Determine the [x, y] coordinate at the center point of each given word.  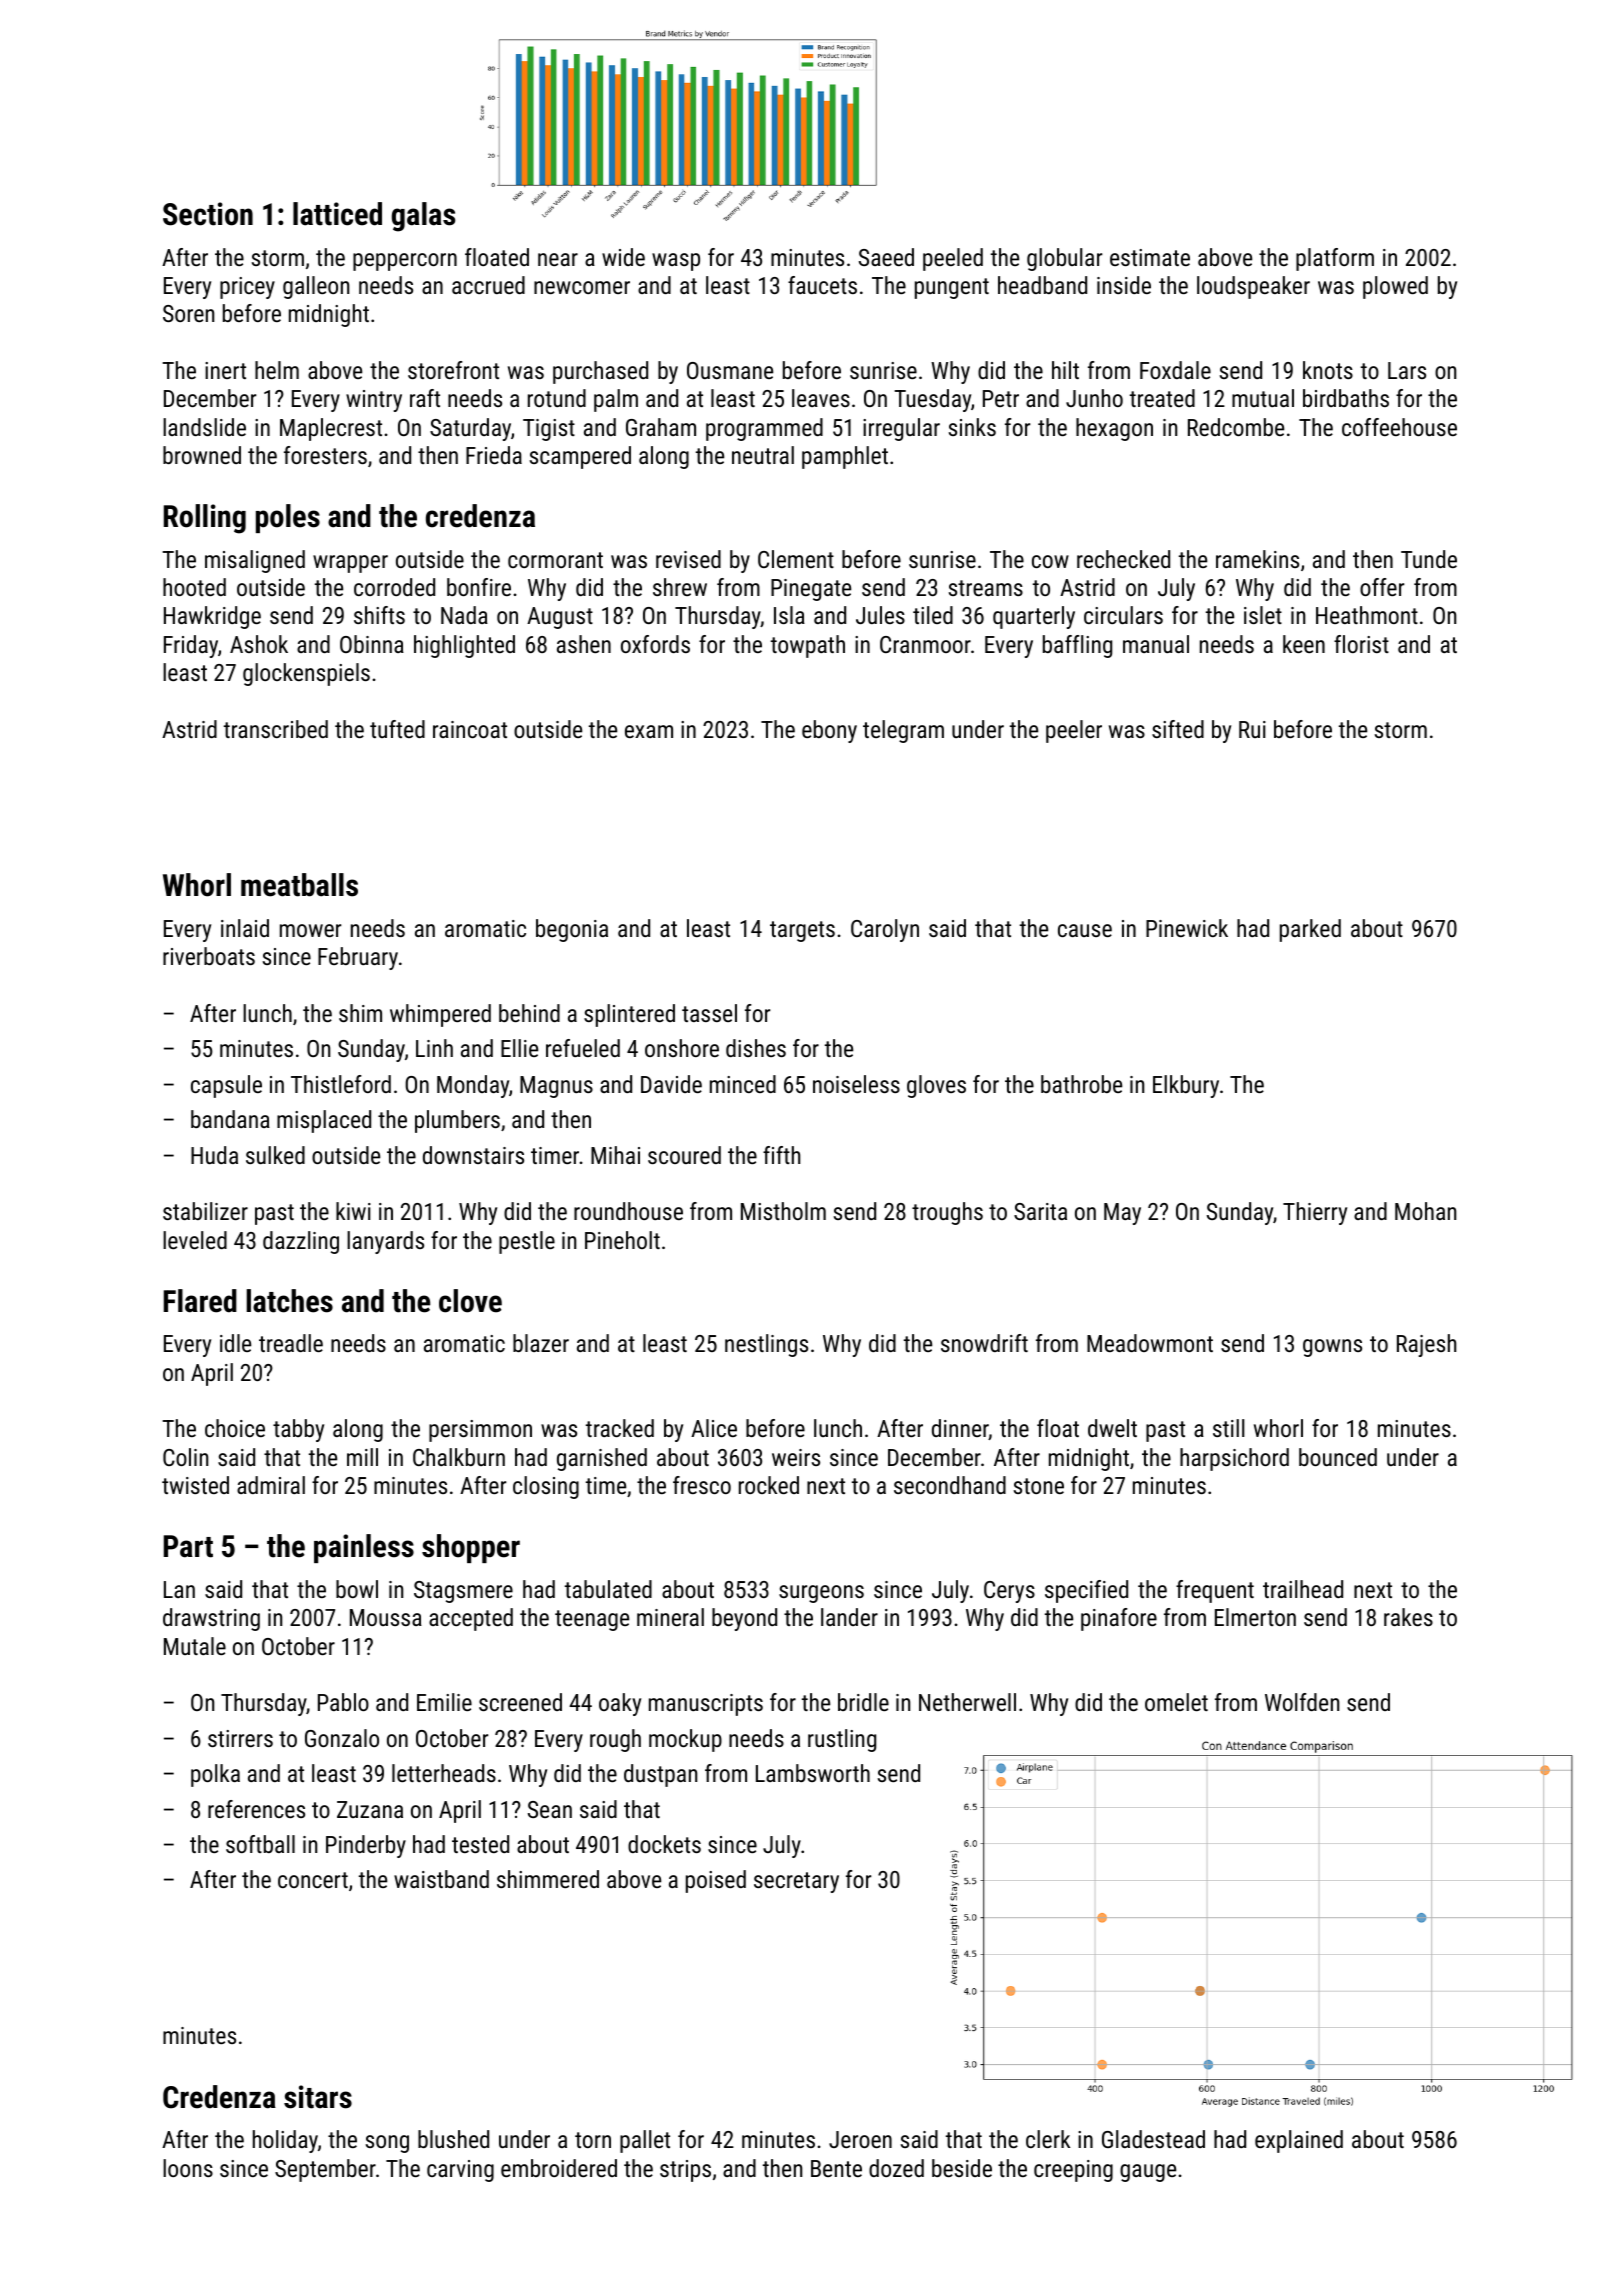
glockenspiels [306, 674]
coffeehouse [1399, 427]
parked [1310, 930]
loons [188, 2168]
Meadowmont [1150, 1343]
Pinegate [811, 590]
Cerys [1009, 1592]
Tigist [549, 430]
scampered [580, 457]
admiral [271, 1485]
